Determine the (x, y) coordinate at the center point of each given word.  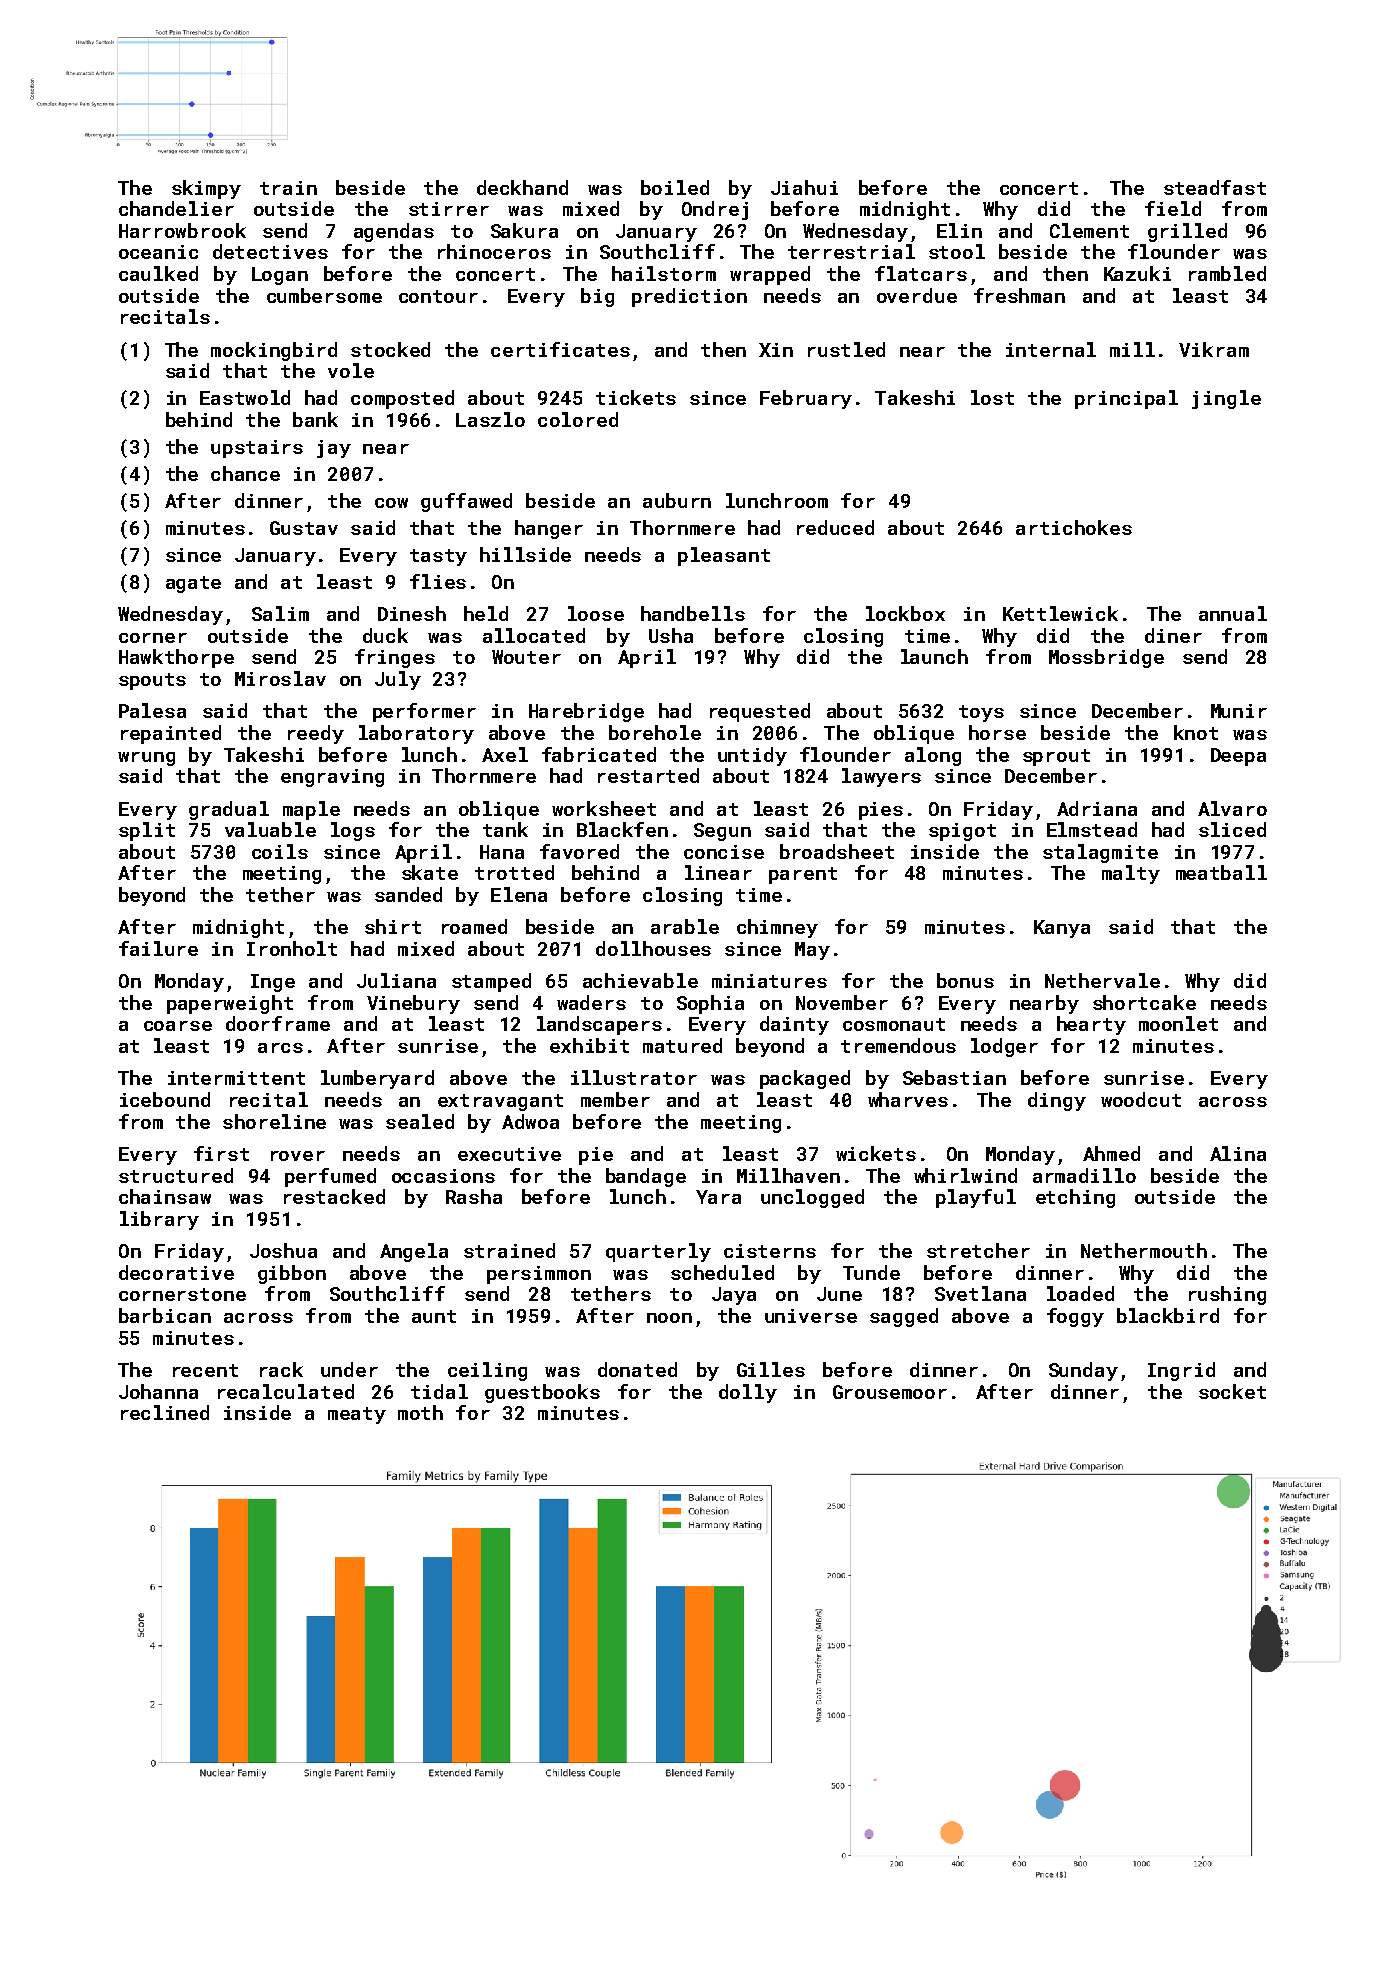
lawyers (881, 777)
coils (280, 851)
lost (992, 397)
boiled (675, 187)
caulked (158, 273)
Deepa (1238, 757)
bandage (646, 1177)
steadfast (1215, 187)
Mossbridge (1106, 658)
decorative (176, 1272)
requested (760, 712)
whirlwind (965, 1175)
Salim (280, 613)
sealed (420, 1121)
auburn (677, 500)
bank (315, 419)
